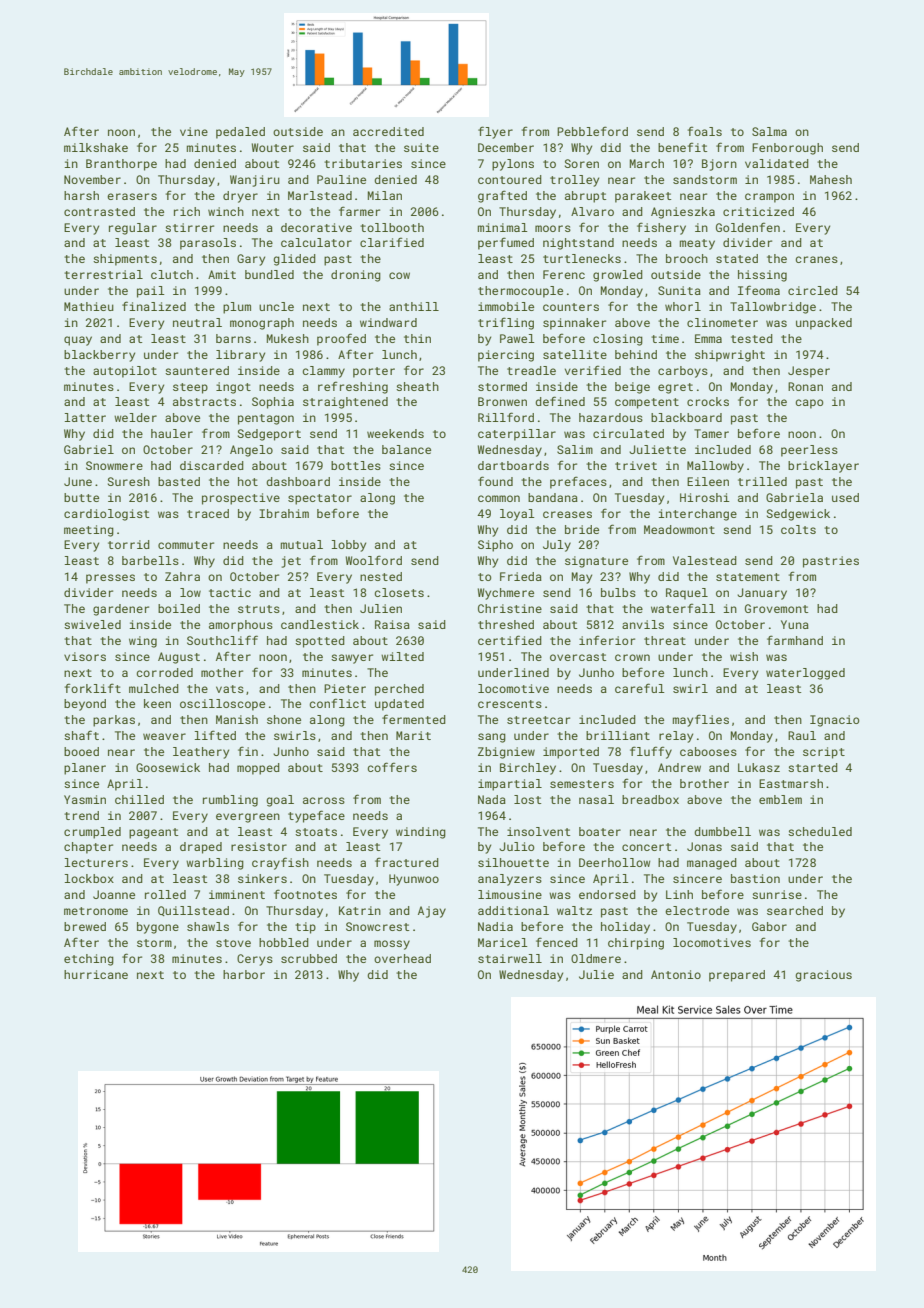 The image size is (924, 1308). What do you see at coordinates (679, 529) in the image?
I see `Meadowmont` at bounding box center [679, 529].
